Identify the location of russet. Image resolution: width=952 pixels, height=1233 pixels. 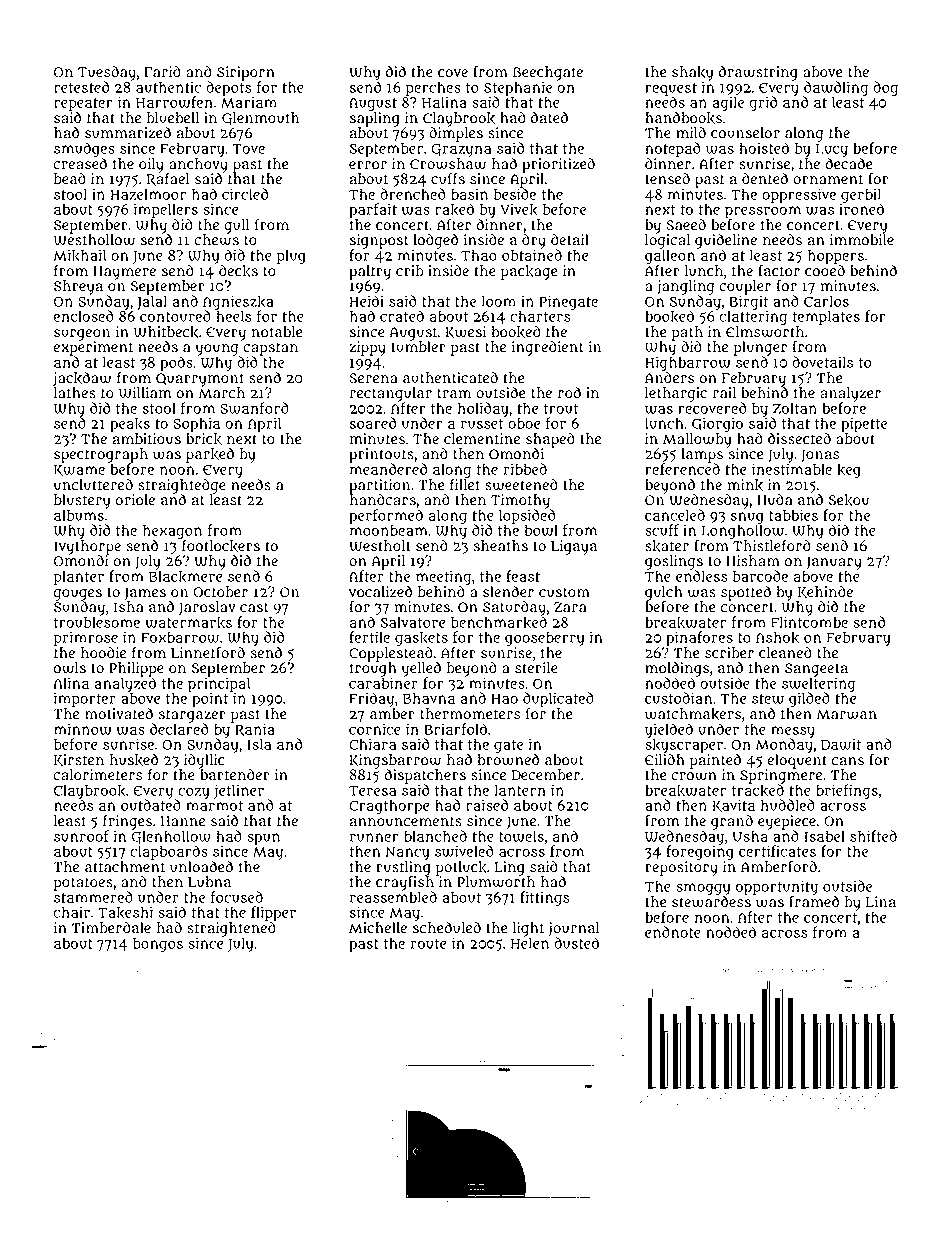
(482, 424).
